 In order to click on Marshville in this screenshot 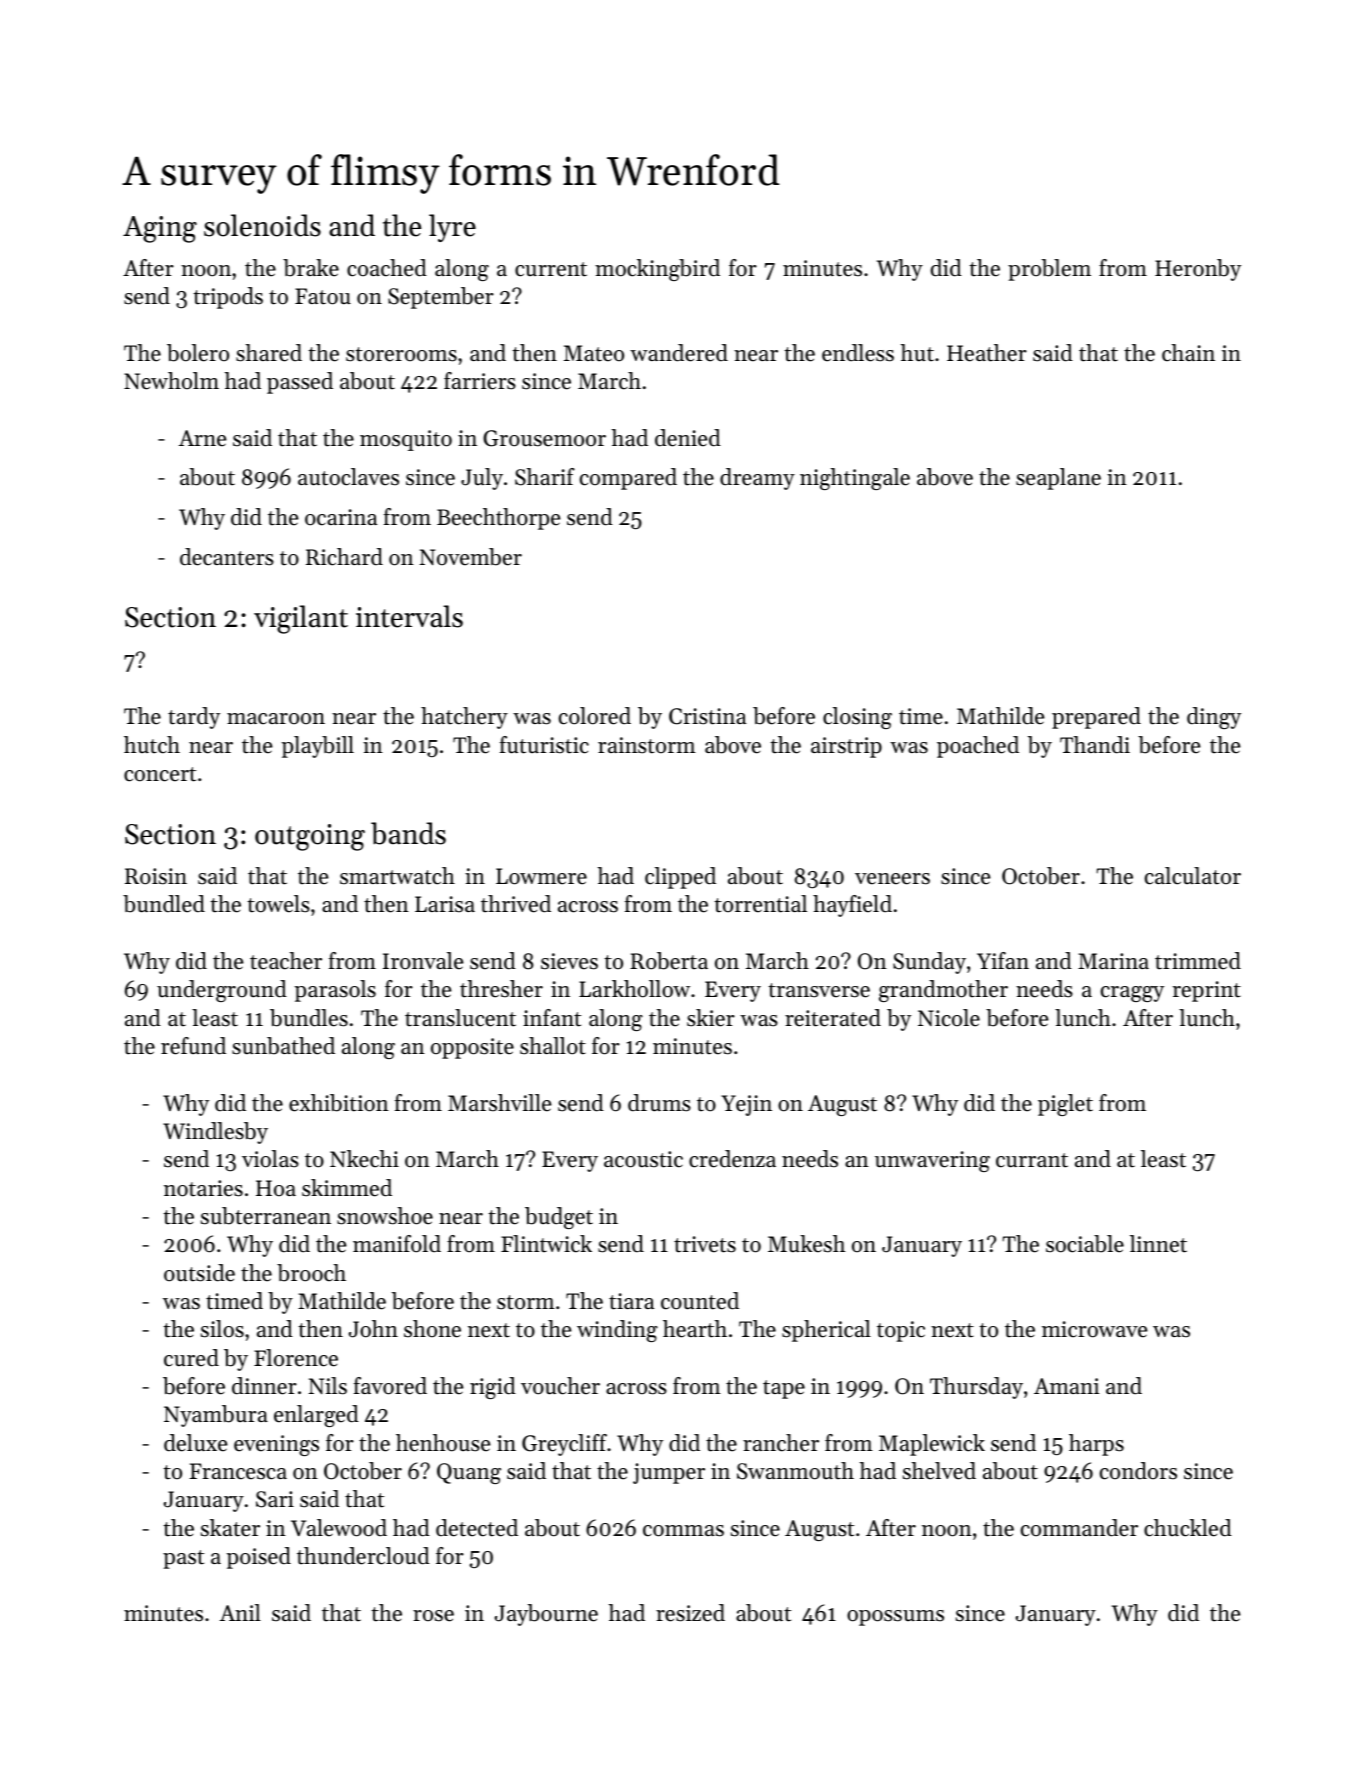, I will do `click(500, 1103)`.
